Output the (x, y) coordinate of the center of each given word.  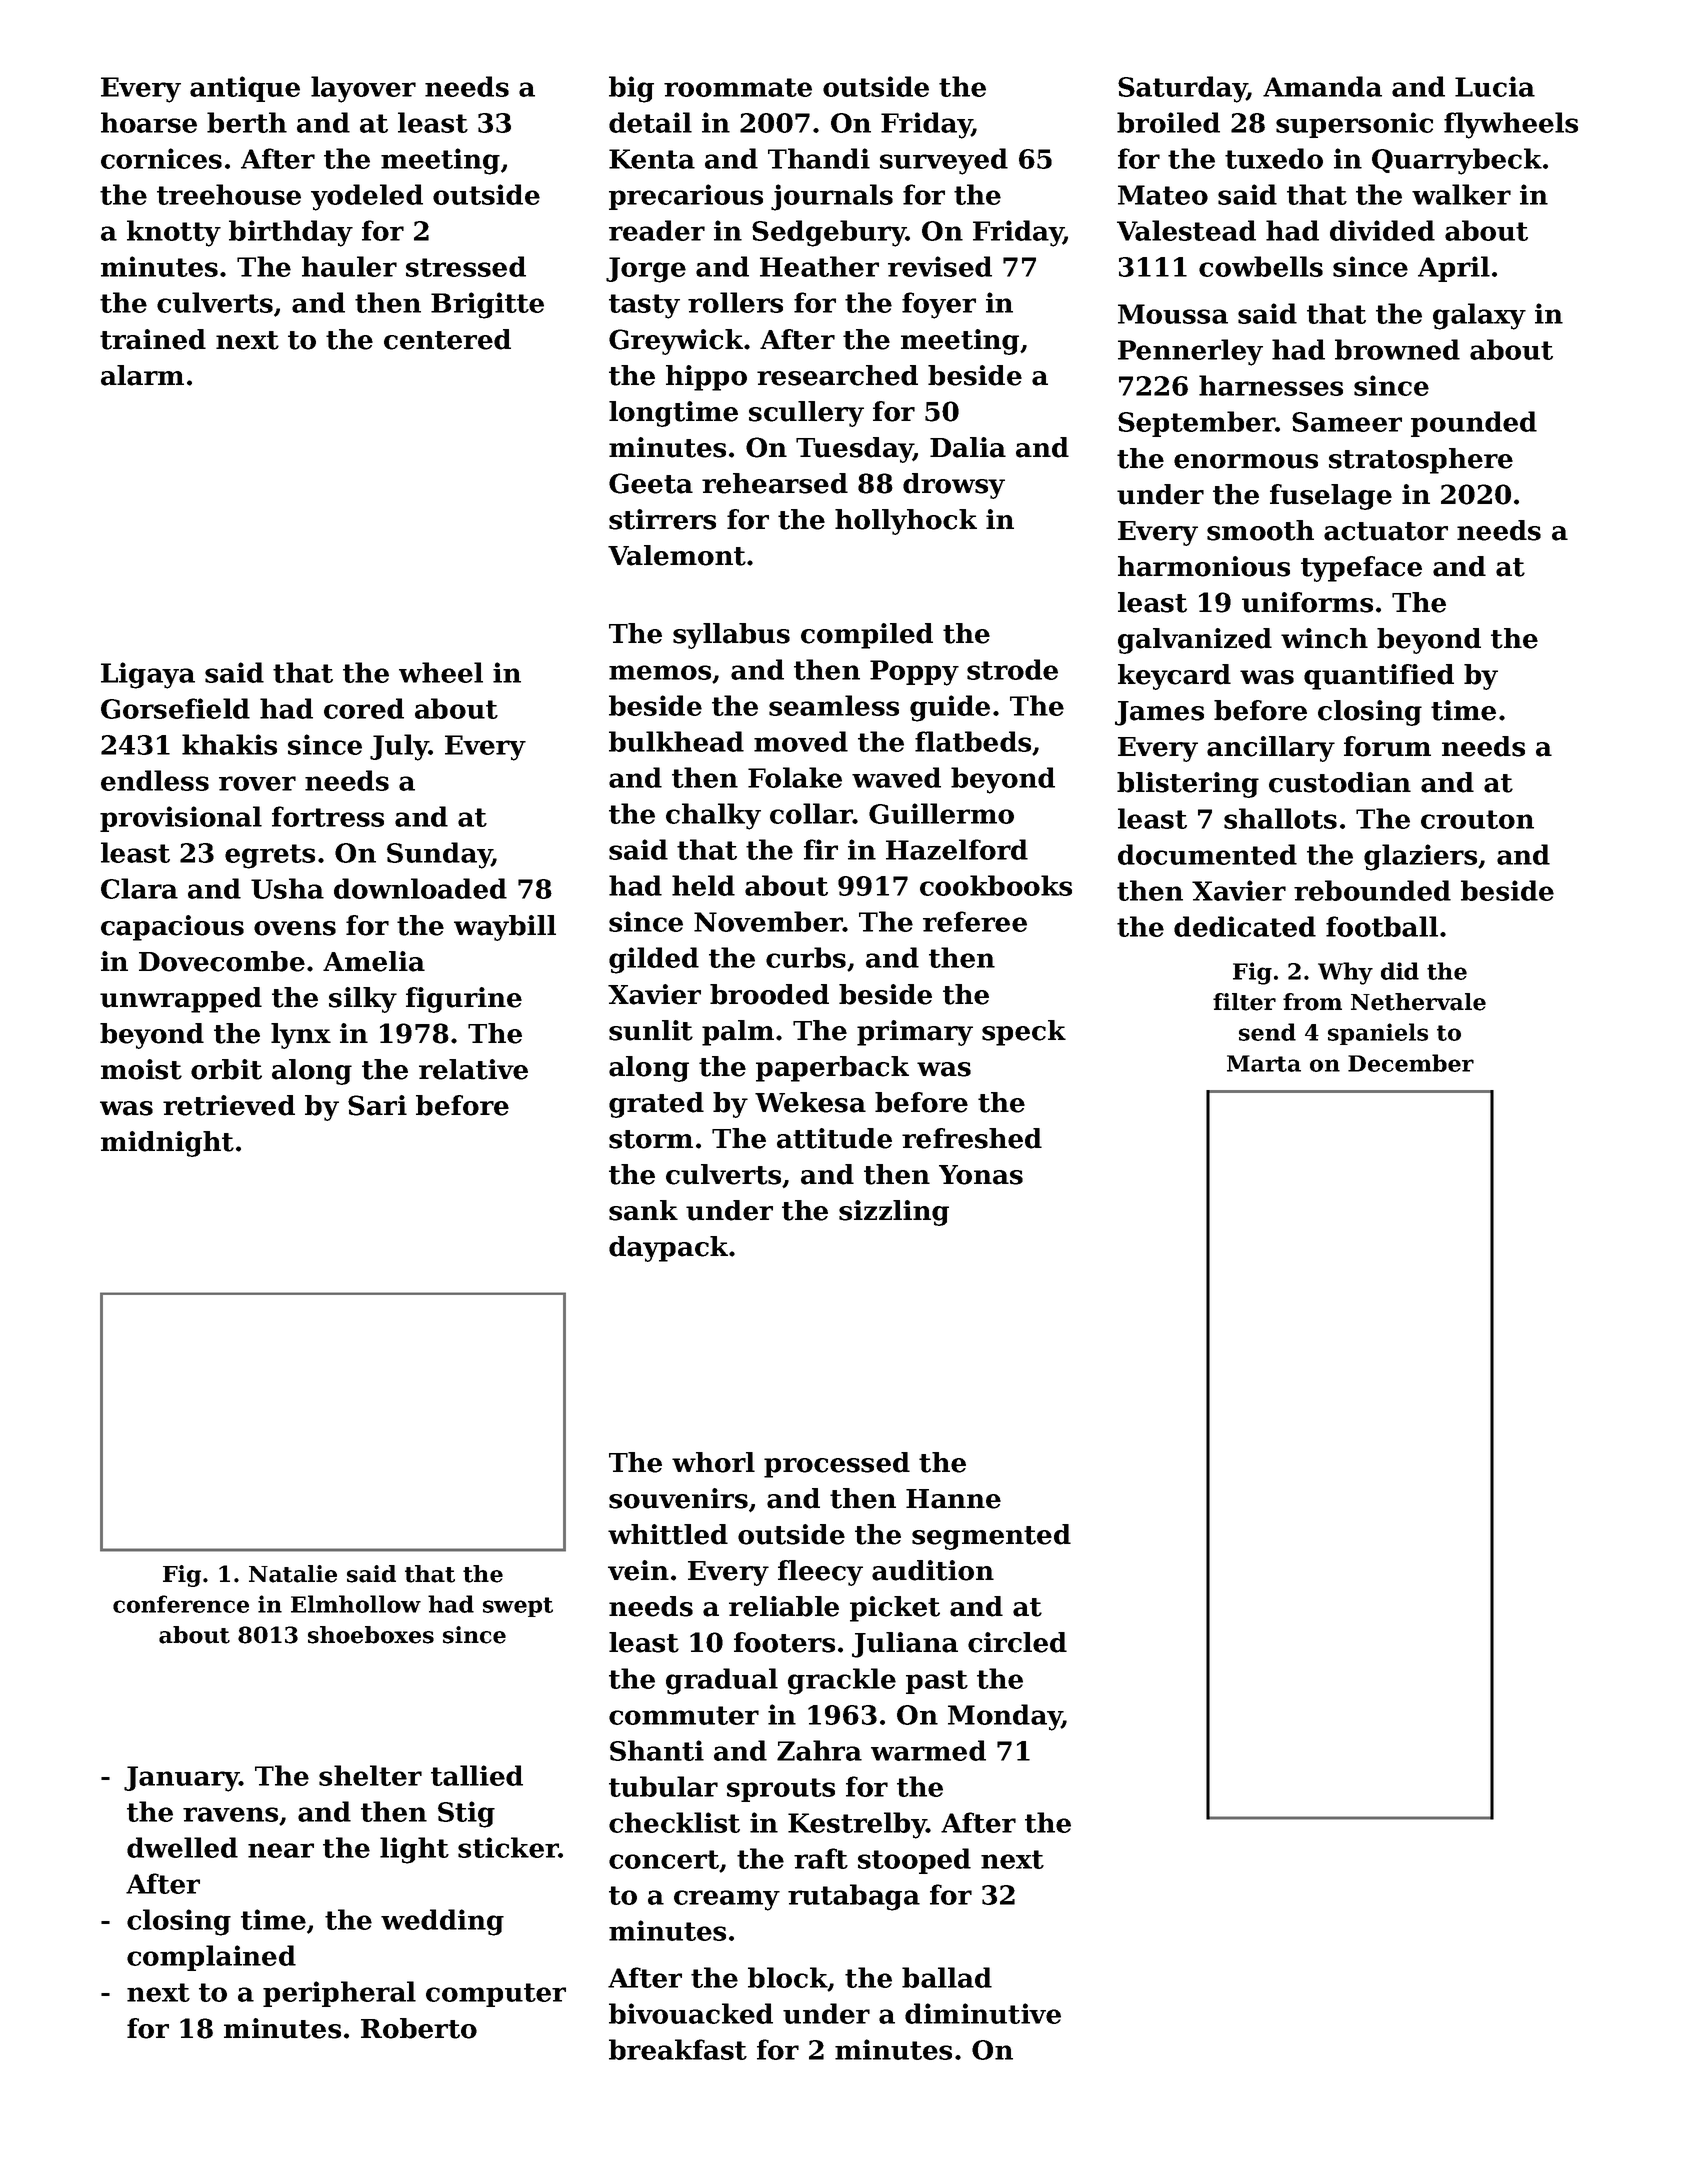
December (1411, 1063)
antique (245, 89)
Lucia (1495, 86)
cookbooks (996, 885)
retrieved (229, 1105)
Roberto (419, 2028)
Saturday (1182, 89)
